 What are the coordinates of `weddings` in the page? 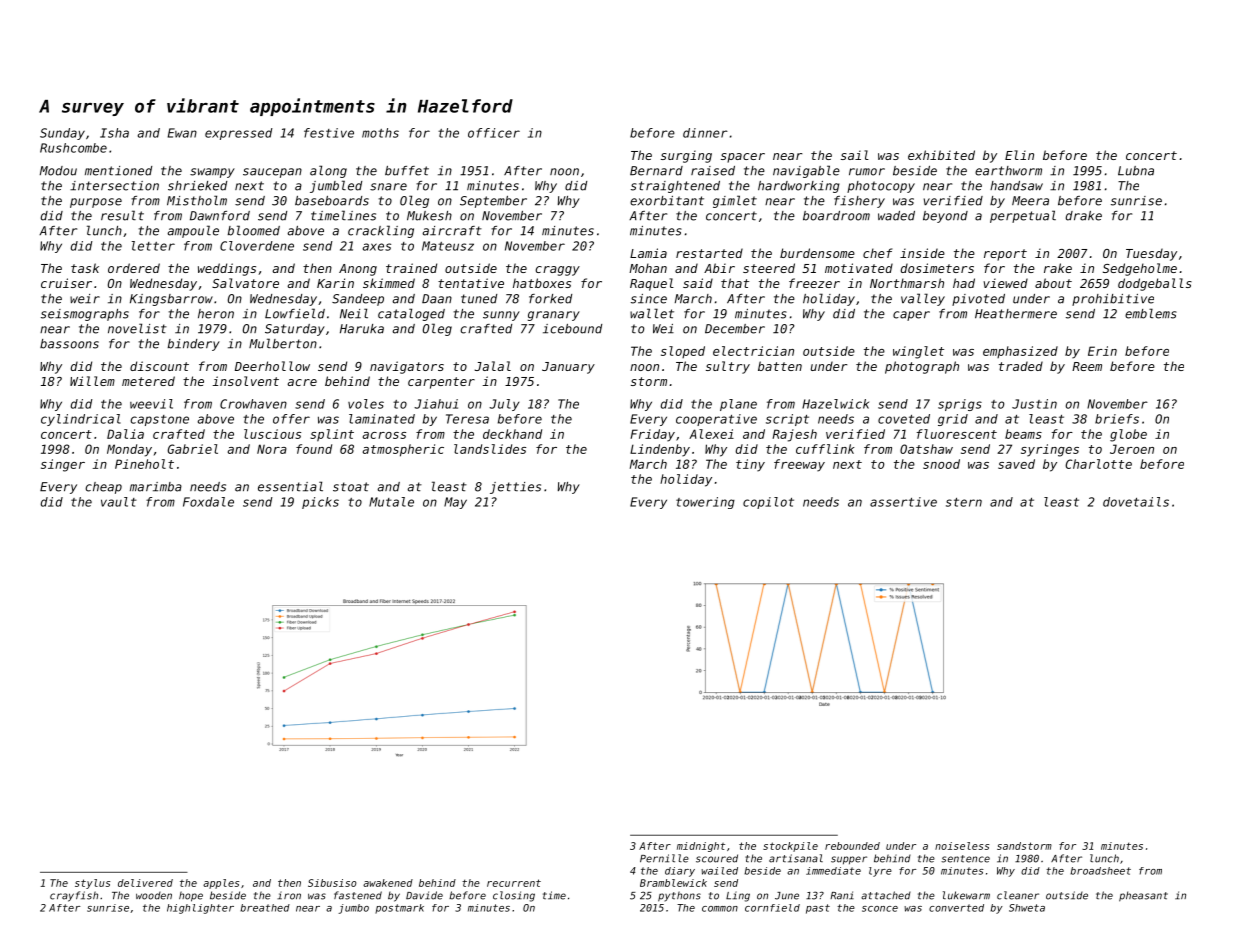 It's located at (227, 269).
